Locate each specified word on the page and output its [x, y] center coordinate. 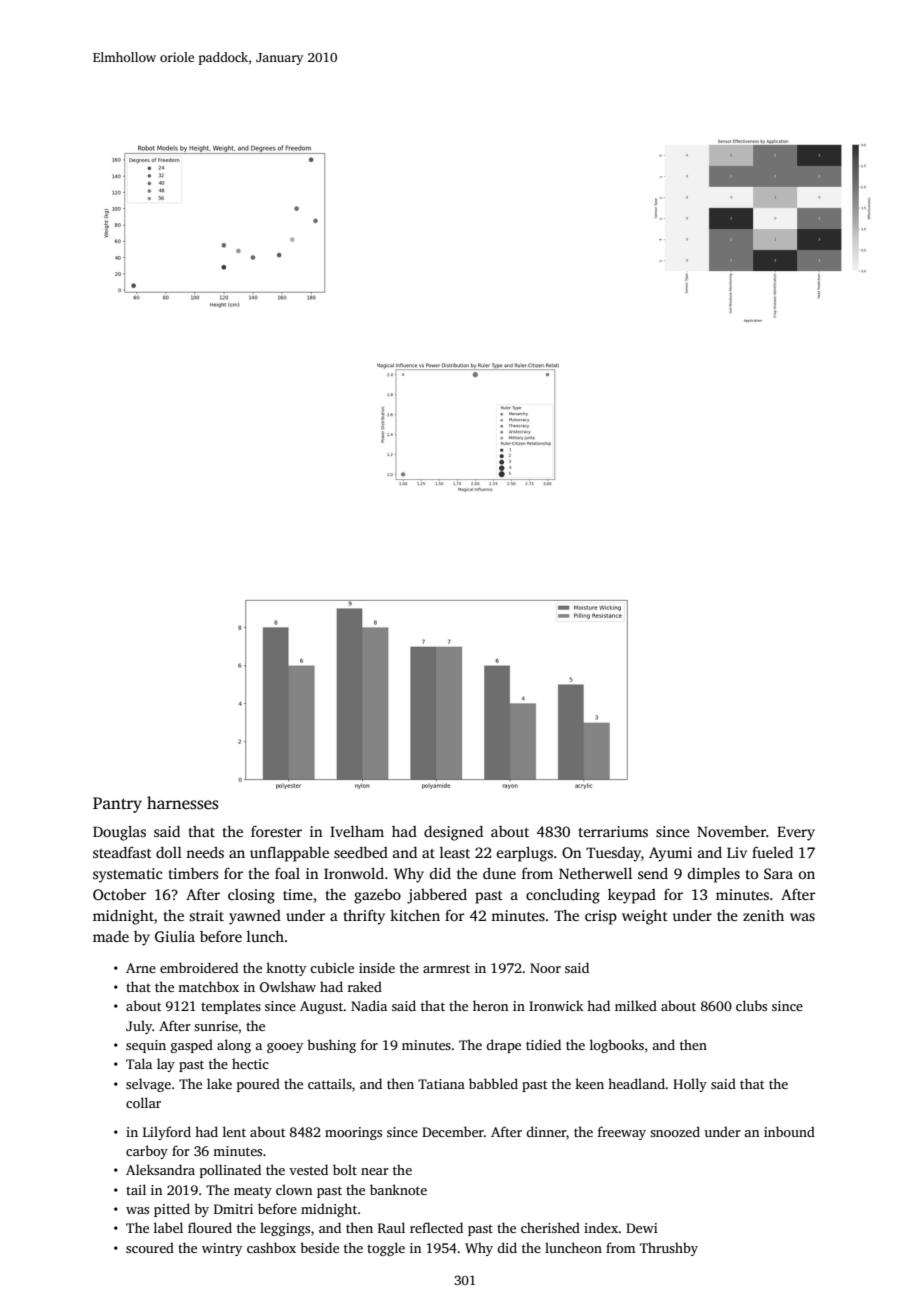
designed [453, 833]
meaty [253, 1192]
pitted [172, 1210]
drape [504, 1046]
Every [796, 833]
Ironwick [556, 1005]
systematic [127, 875]
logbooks [617, 1046]
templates [231, 1007]
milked [636, 1005]
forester [276, 831]
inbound [789, 1131]
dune [499, 873]
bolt [345, 1169]
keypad [632, 896]
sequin [146, 1046]
